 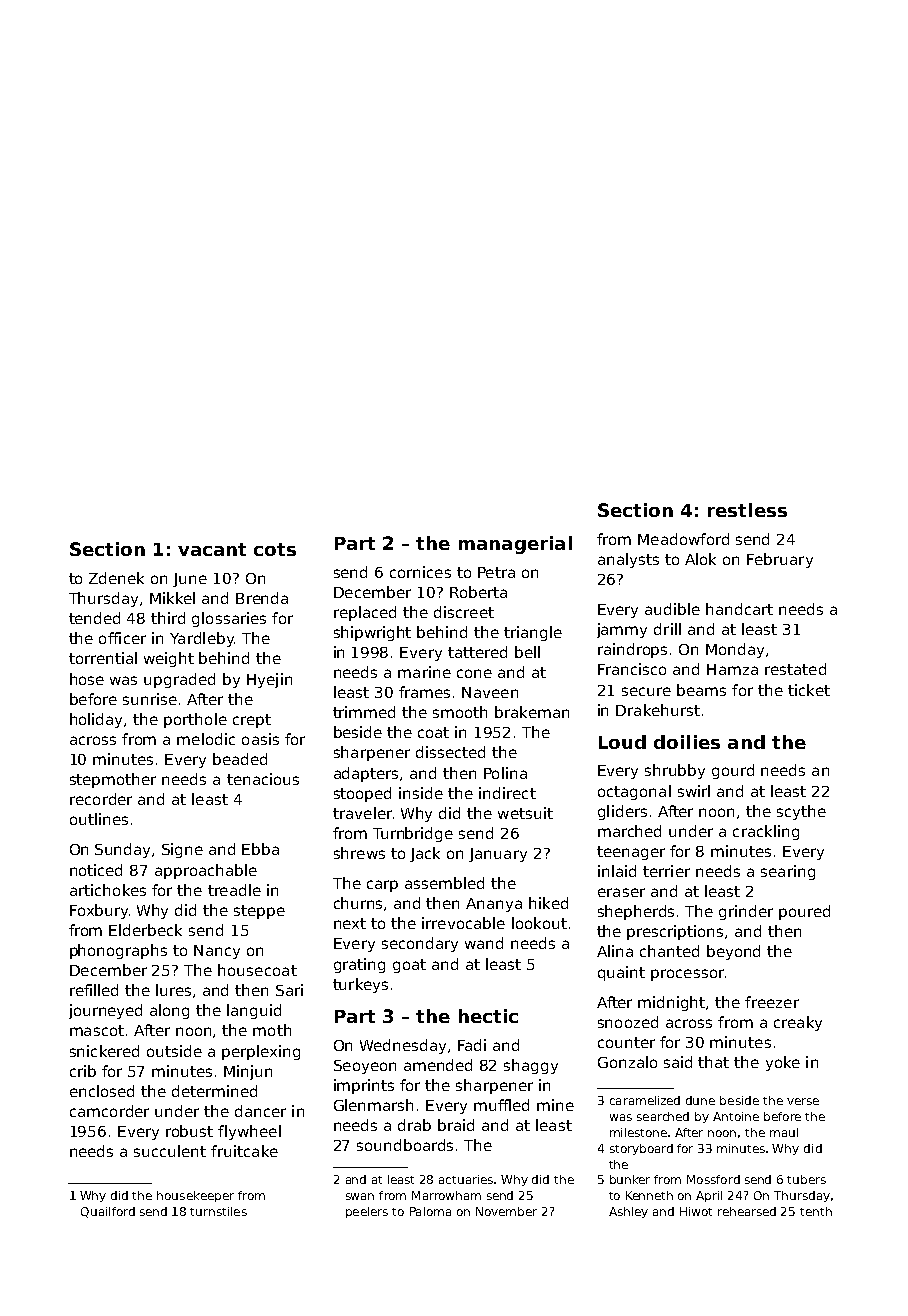 What do you see at coordinates (628, 560) in the screenshot?
I see `analysts` at bounding box center [628, 560].
